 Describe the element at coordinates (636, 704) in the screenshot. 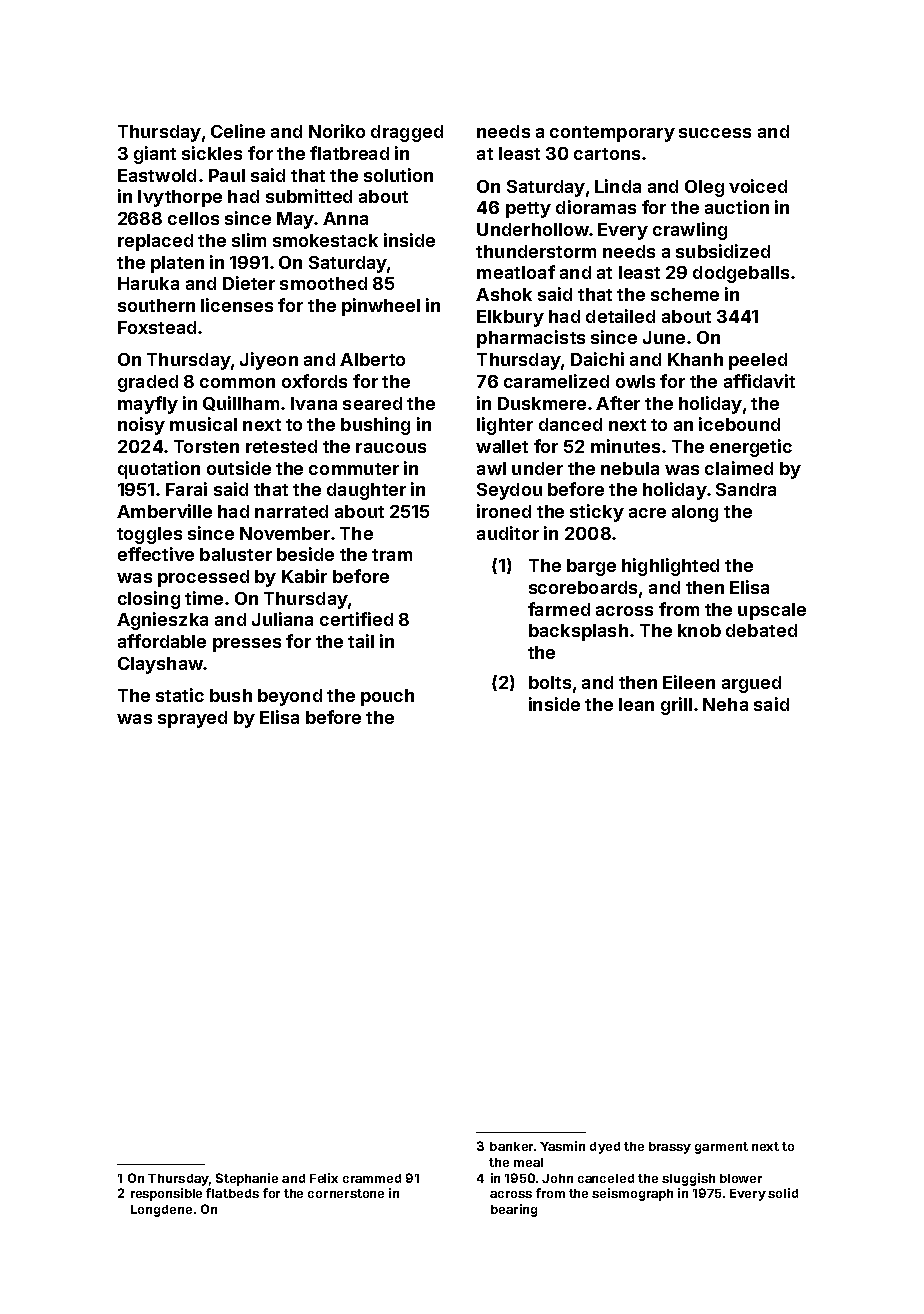

I see `lean` at that location.
